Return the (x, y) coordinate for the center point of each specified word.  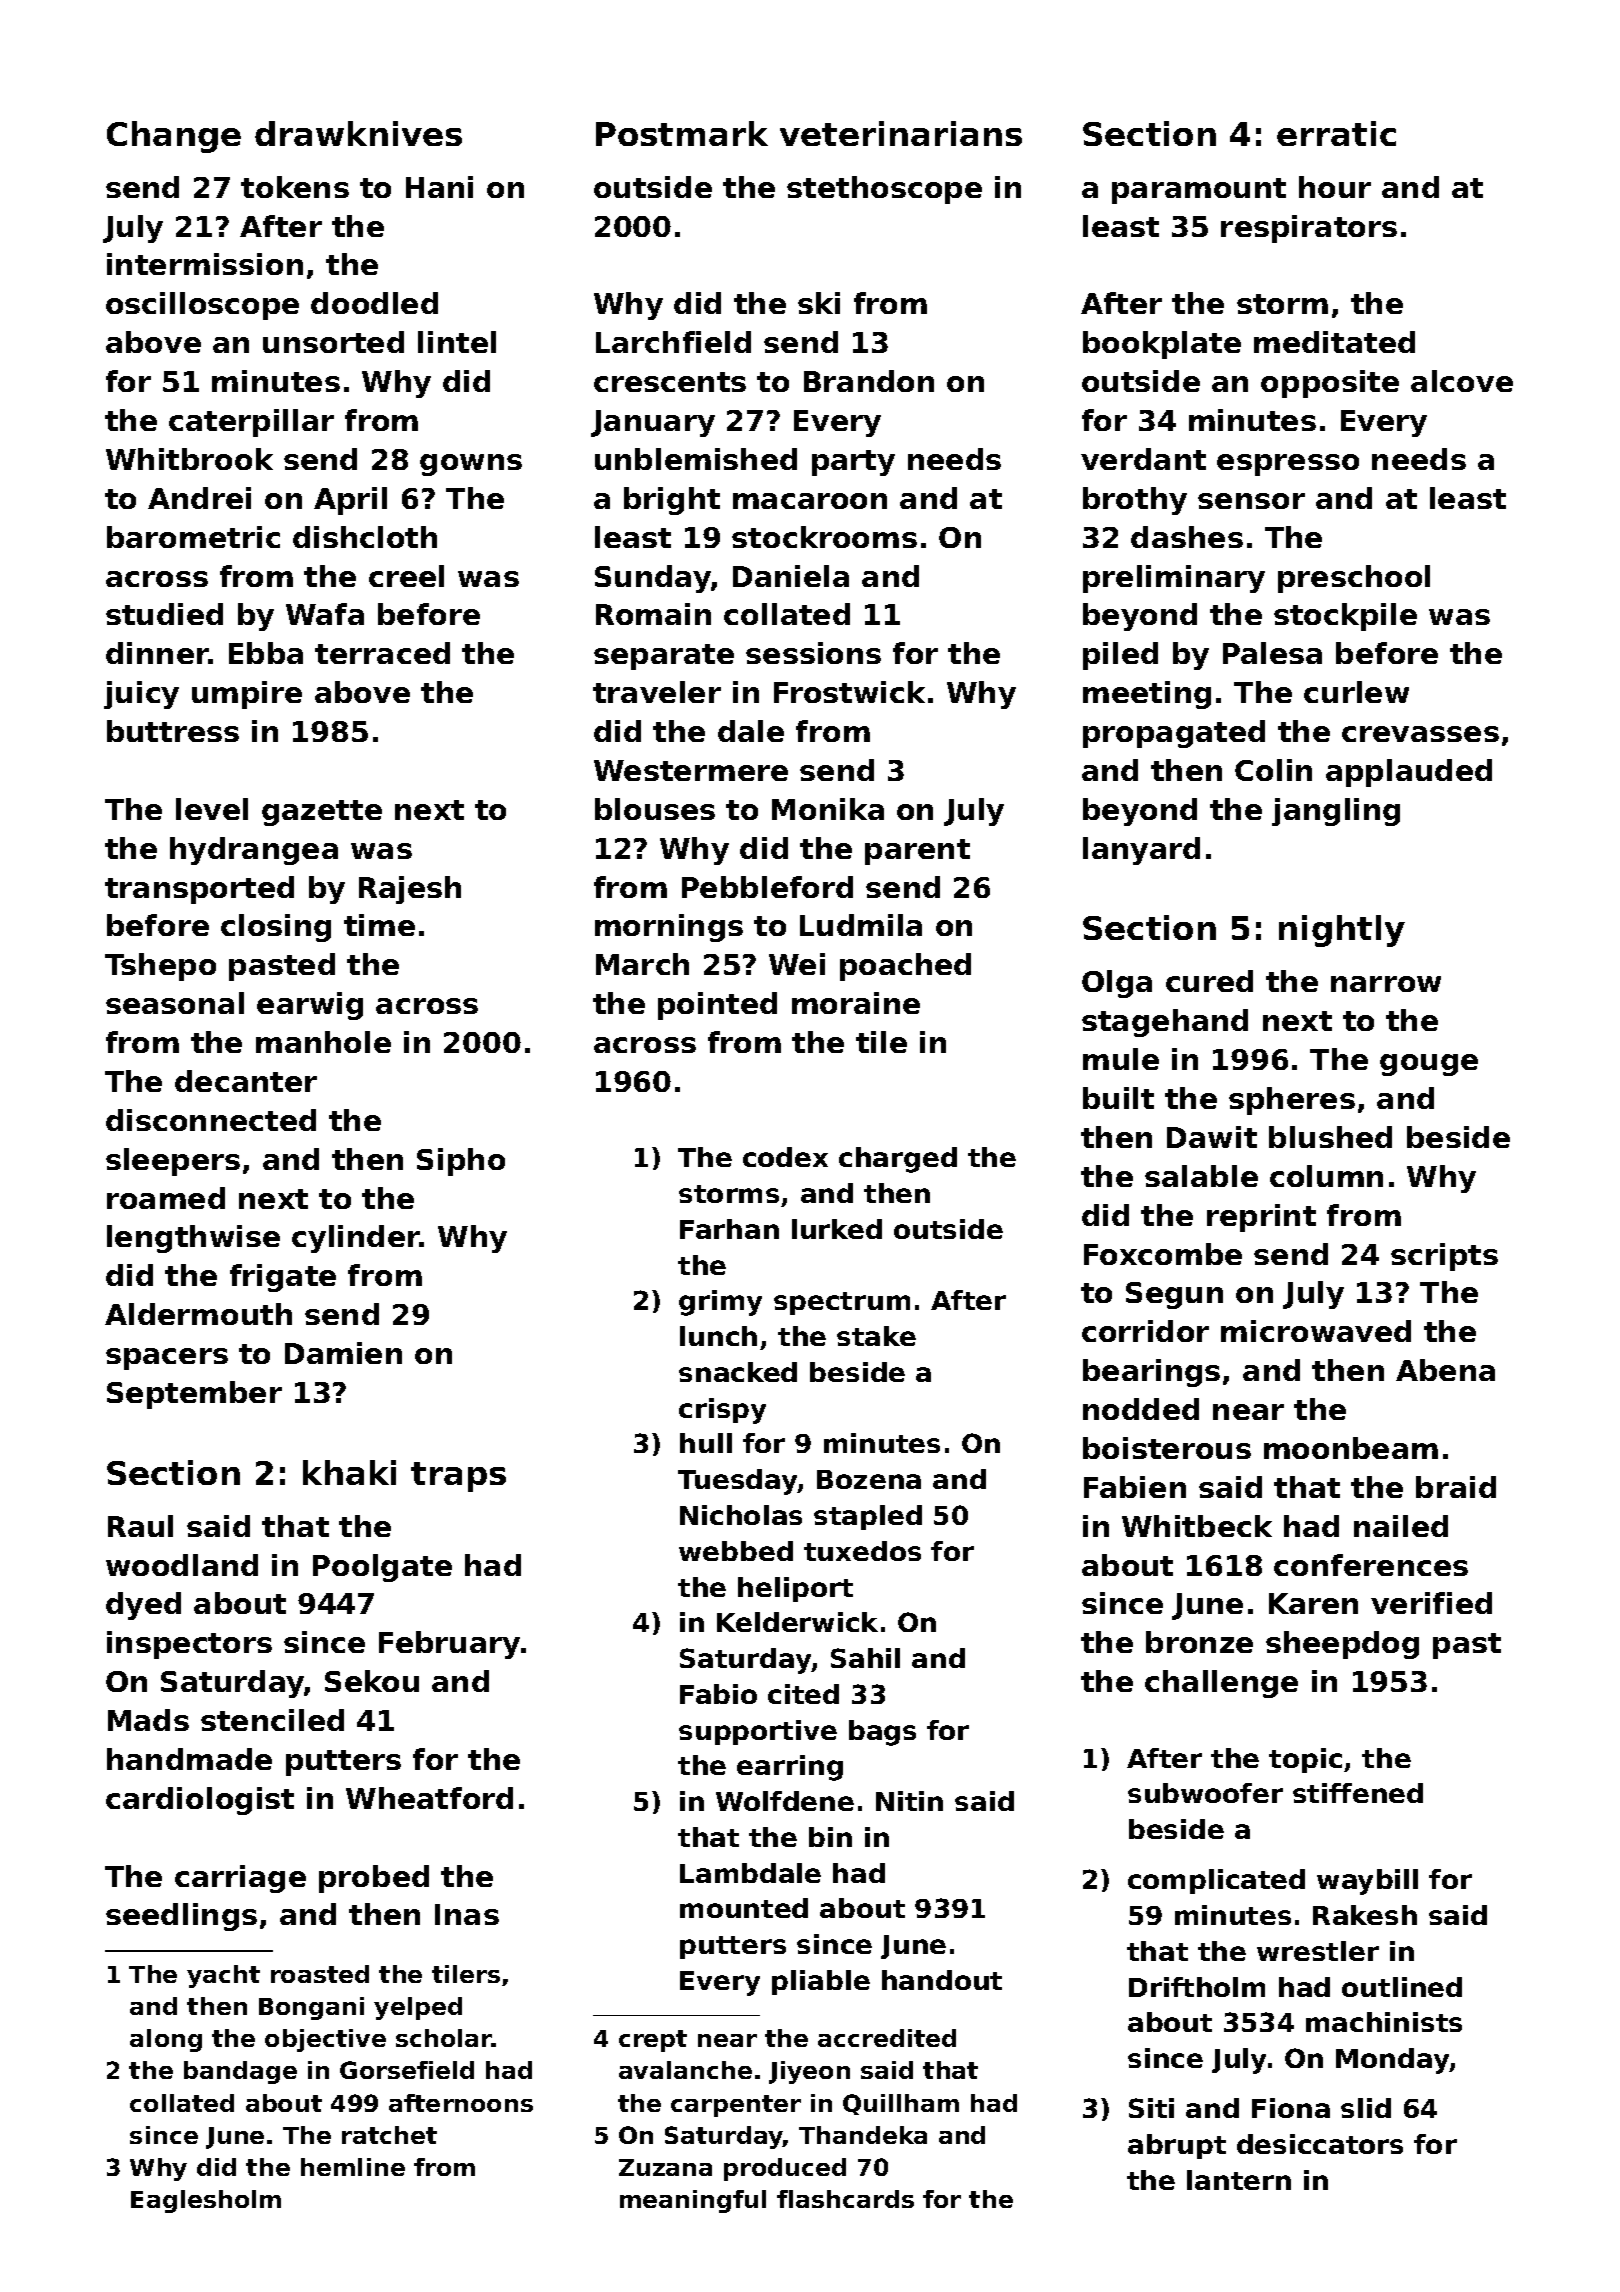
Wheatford (429, 1798)
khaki (349, 1472)
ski (819, 303)
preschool (1354, 579)
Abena (1445, 1370)
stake (876, 1336)
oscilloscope (202, 306)
